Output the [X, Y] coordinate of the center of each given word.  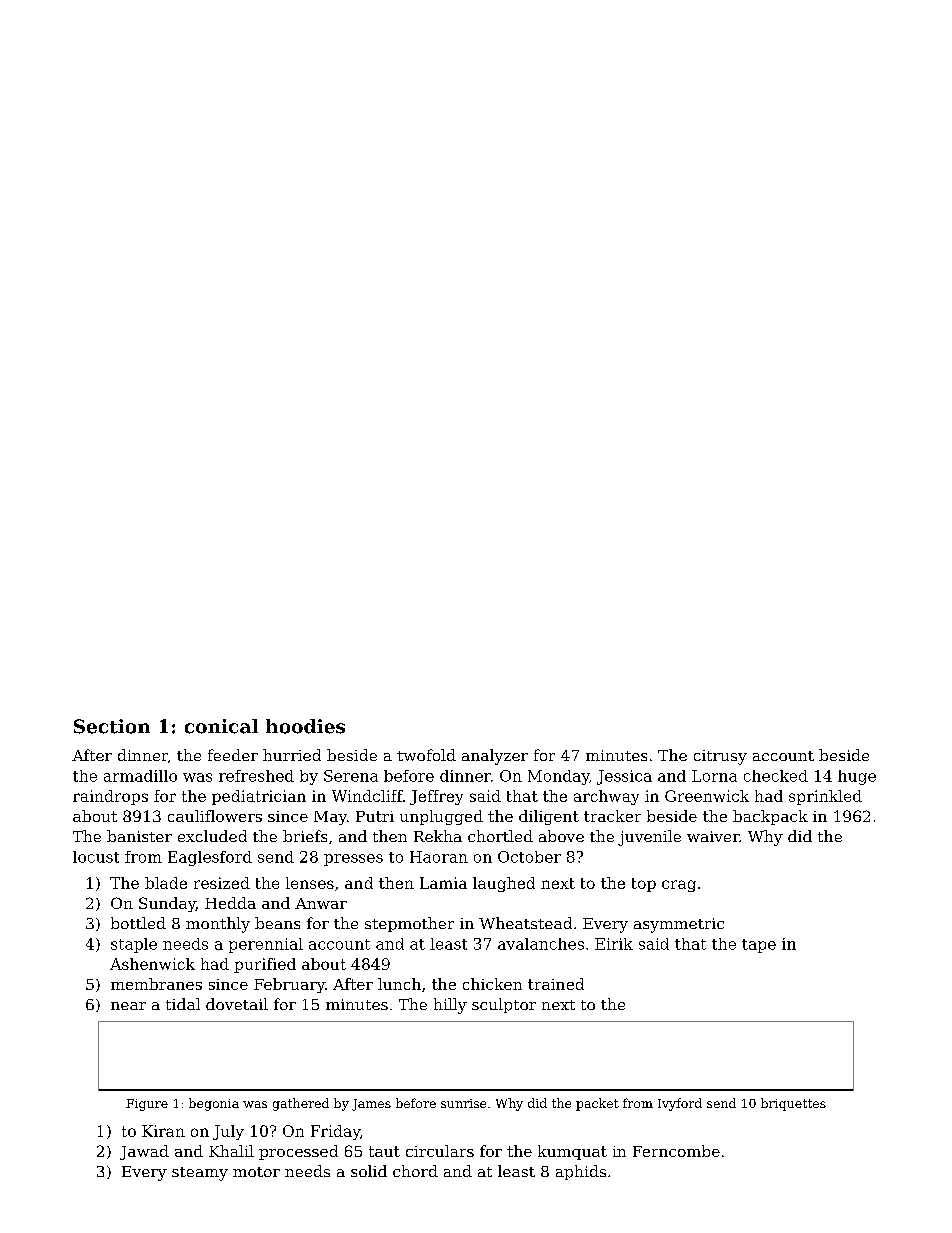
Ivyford [680, 1104]
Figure [147, 1105]
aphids [581, 1172]
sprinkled [825, 797]
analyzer [495, 757]
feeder [233, 755]
